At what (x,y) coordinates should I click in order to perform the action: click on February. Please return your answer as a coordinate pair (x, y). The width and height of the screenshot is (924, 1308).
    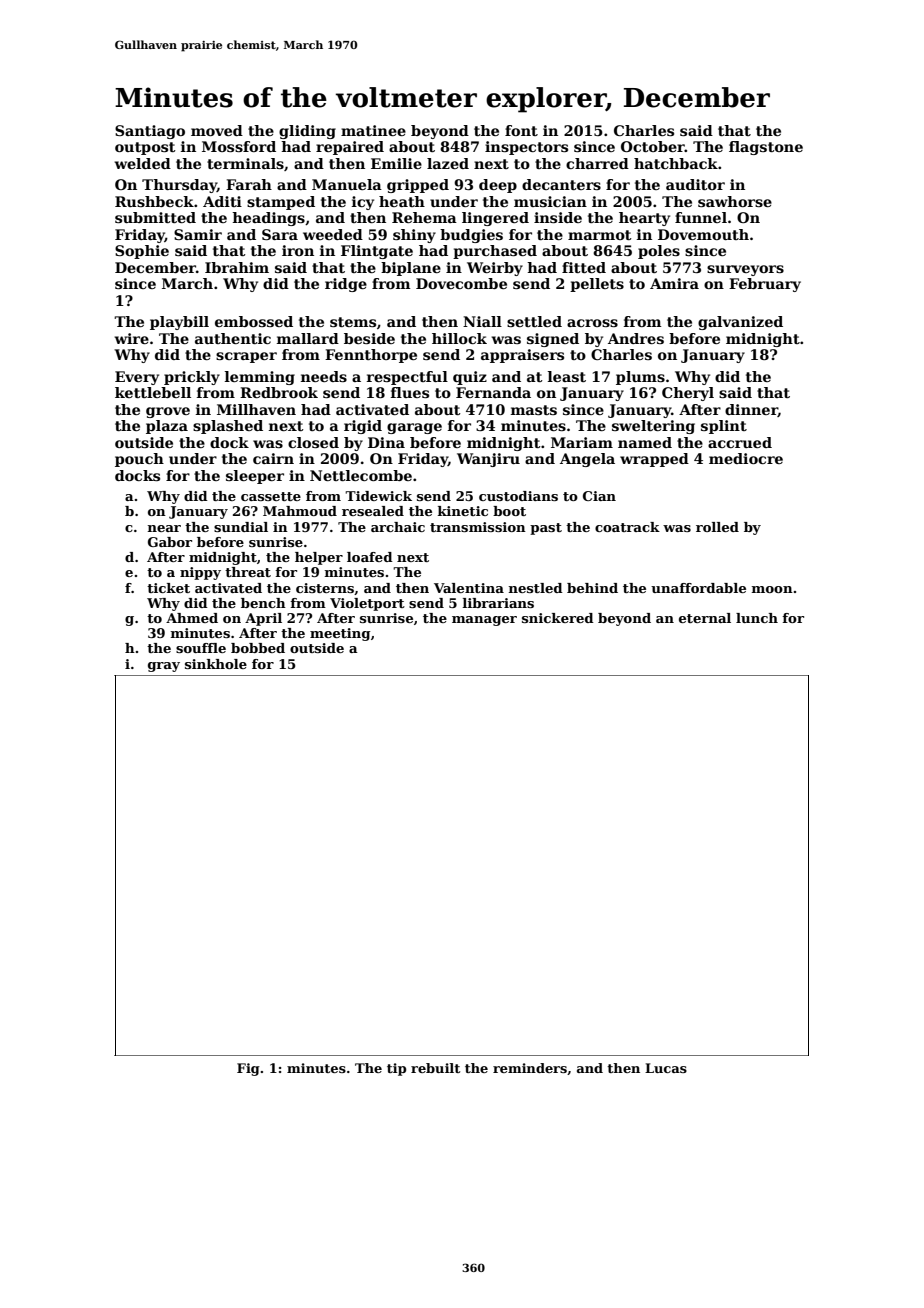
    Looking at the image, I should click on (765, 285).
